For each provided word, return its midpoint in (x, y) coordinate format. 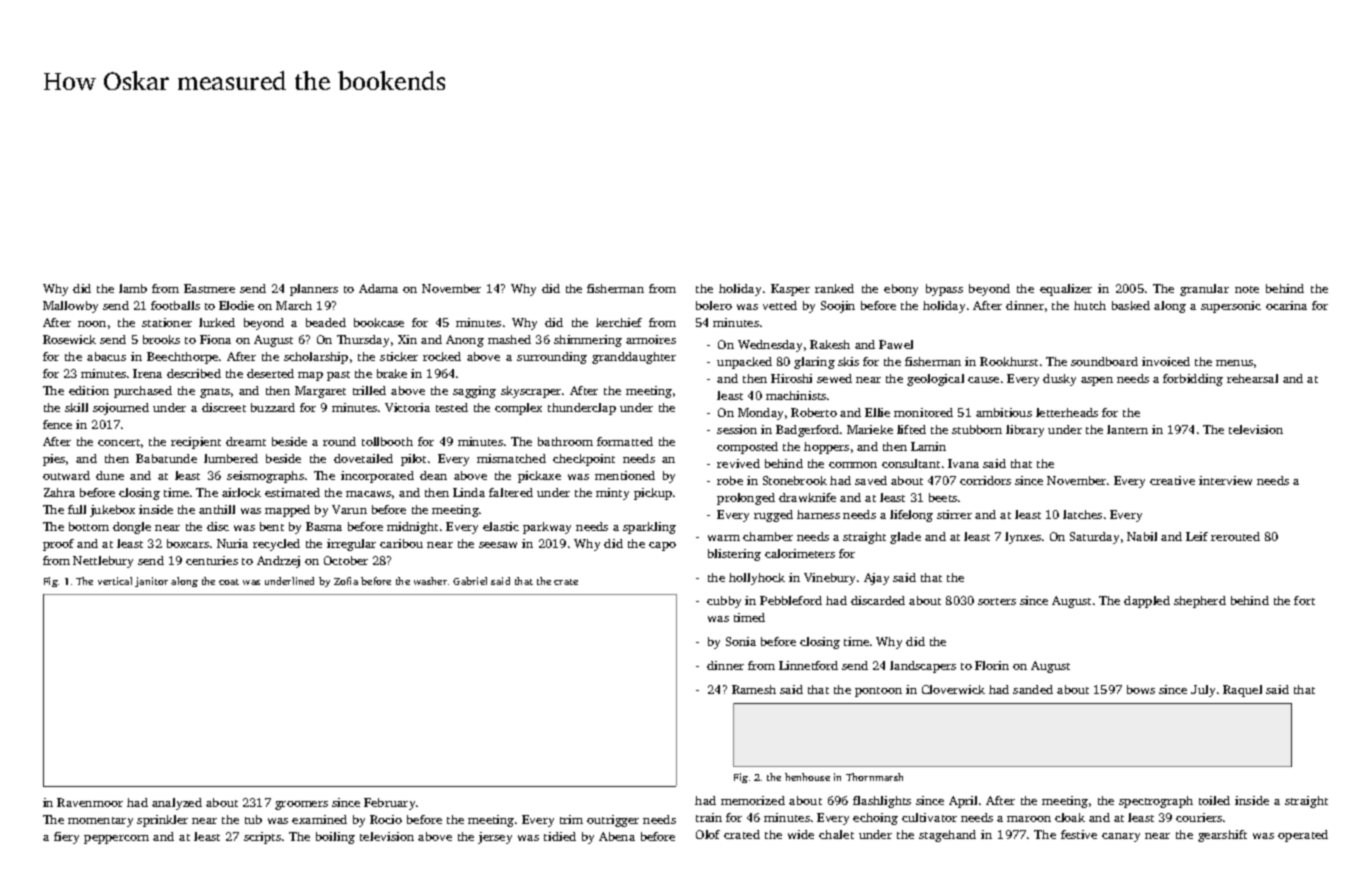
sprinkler (162, 821)
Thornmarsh (874, 777)
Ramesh (754, 689)
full (77, 509)
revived (738, 463)
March (294, 305)
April (963, 802)
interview (1225, 480)
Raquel (1242, 691)
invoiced (1166, 361)
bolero (714, 305)
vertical (115, 581)
